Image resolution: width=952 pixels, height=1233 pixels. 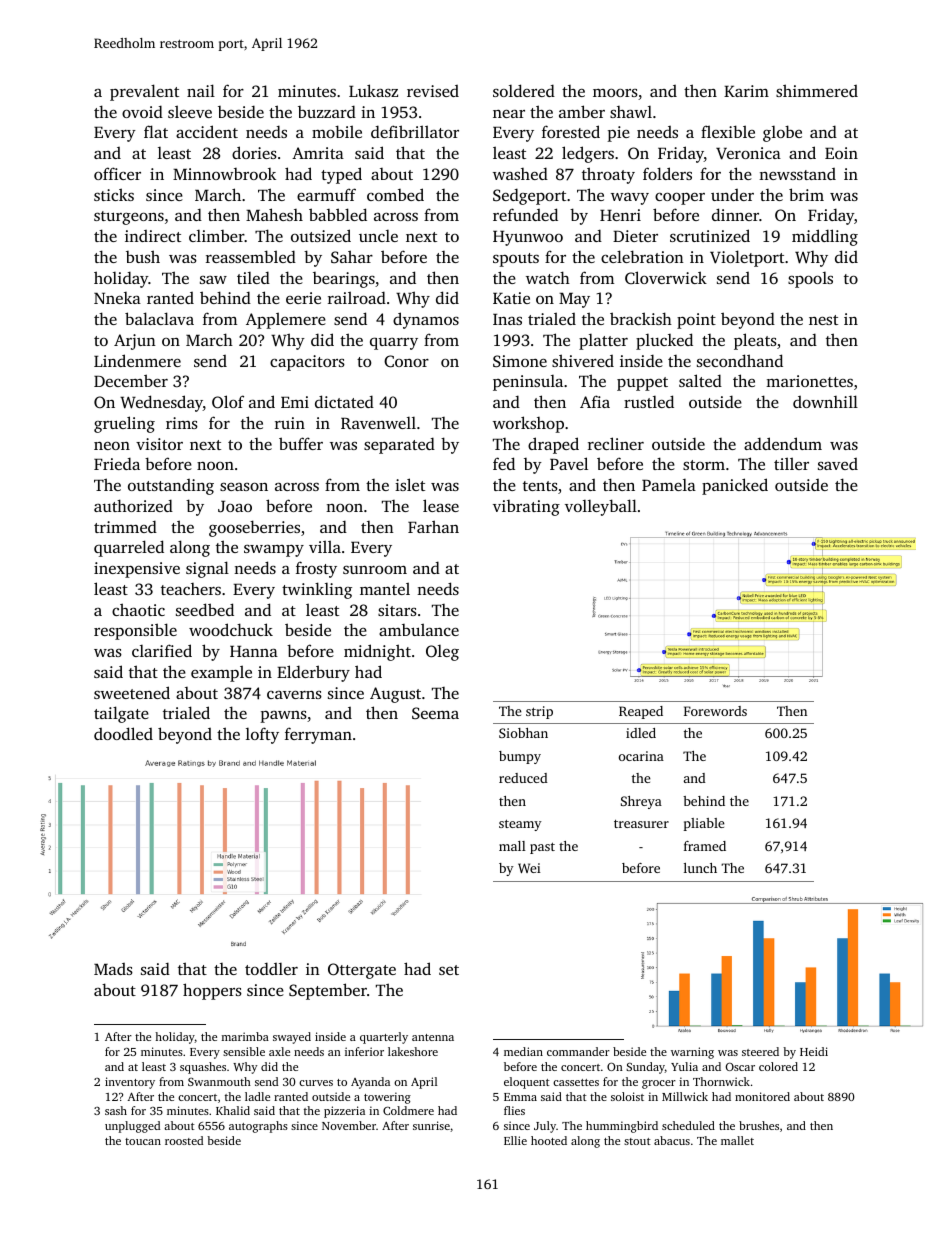 What do you see at coordinates (838, 464) in the screenshot?
I see `saved` at bounding box center [838, 464].
